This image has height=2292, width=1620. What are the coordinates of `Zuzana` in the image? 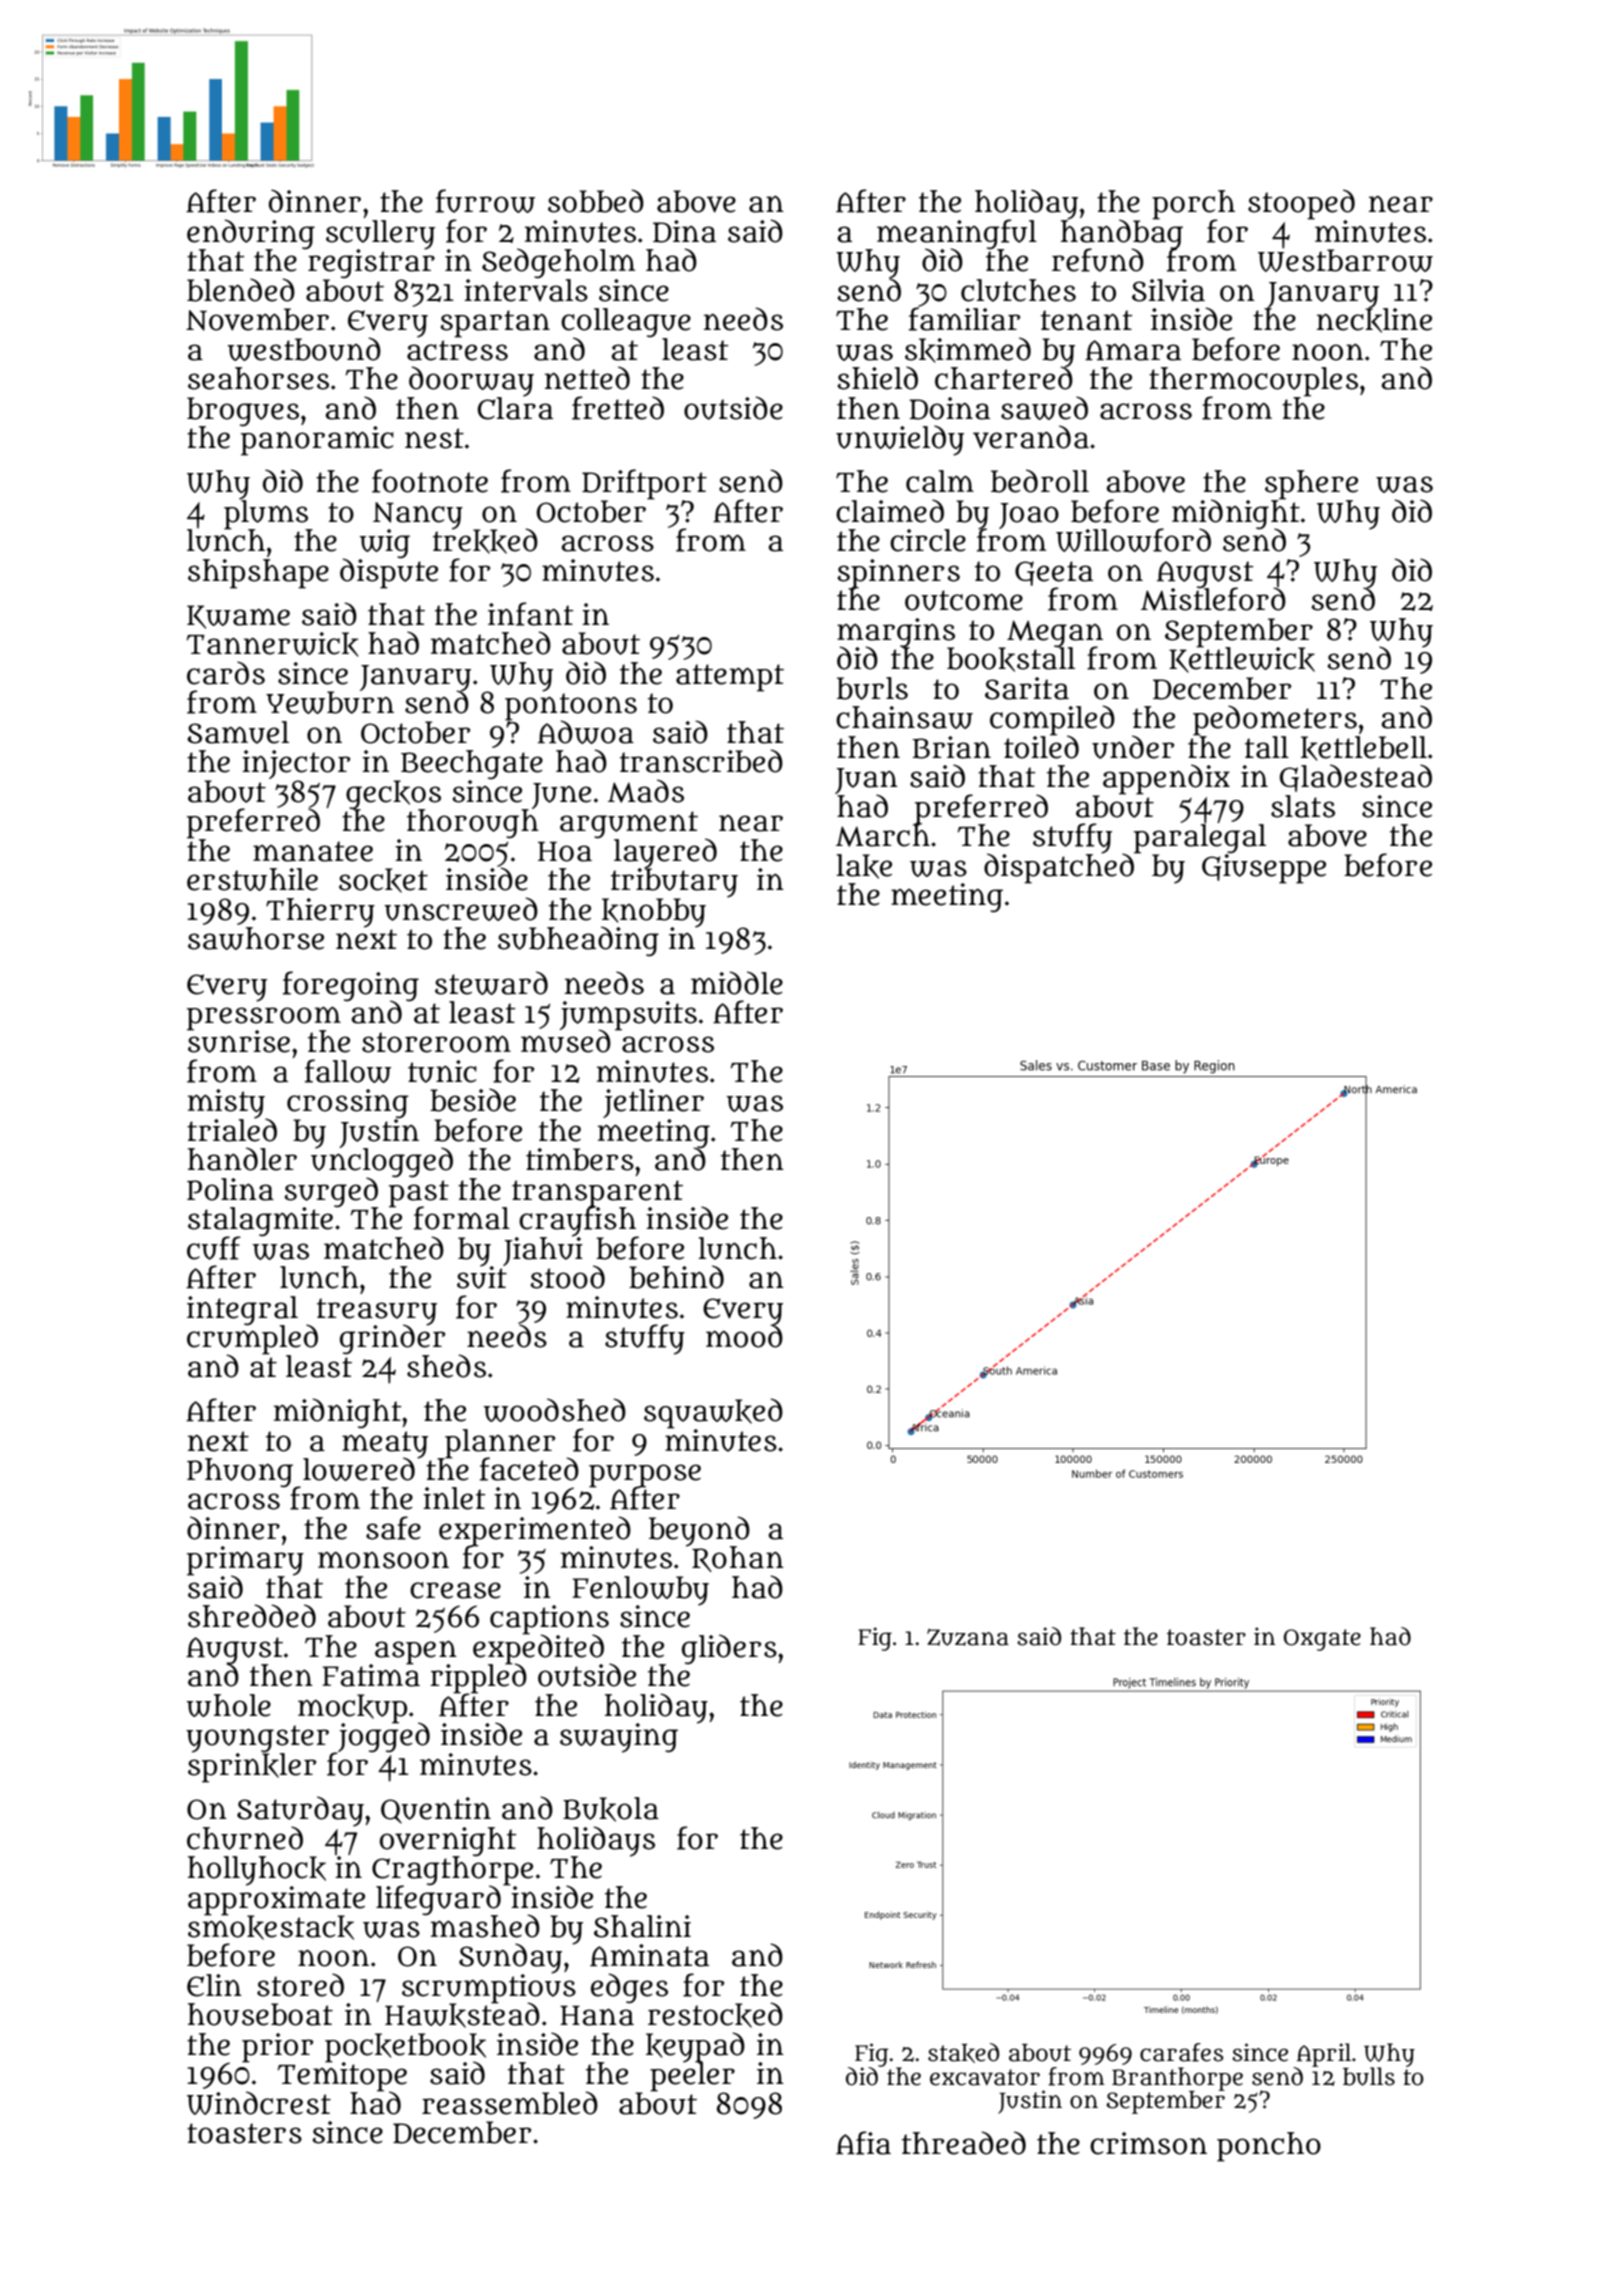 It's located at (968, 1637).
